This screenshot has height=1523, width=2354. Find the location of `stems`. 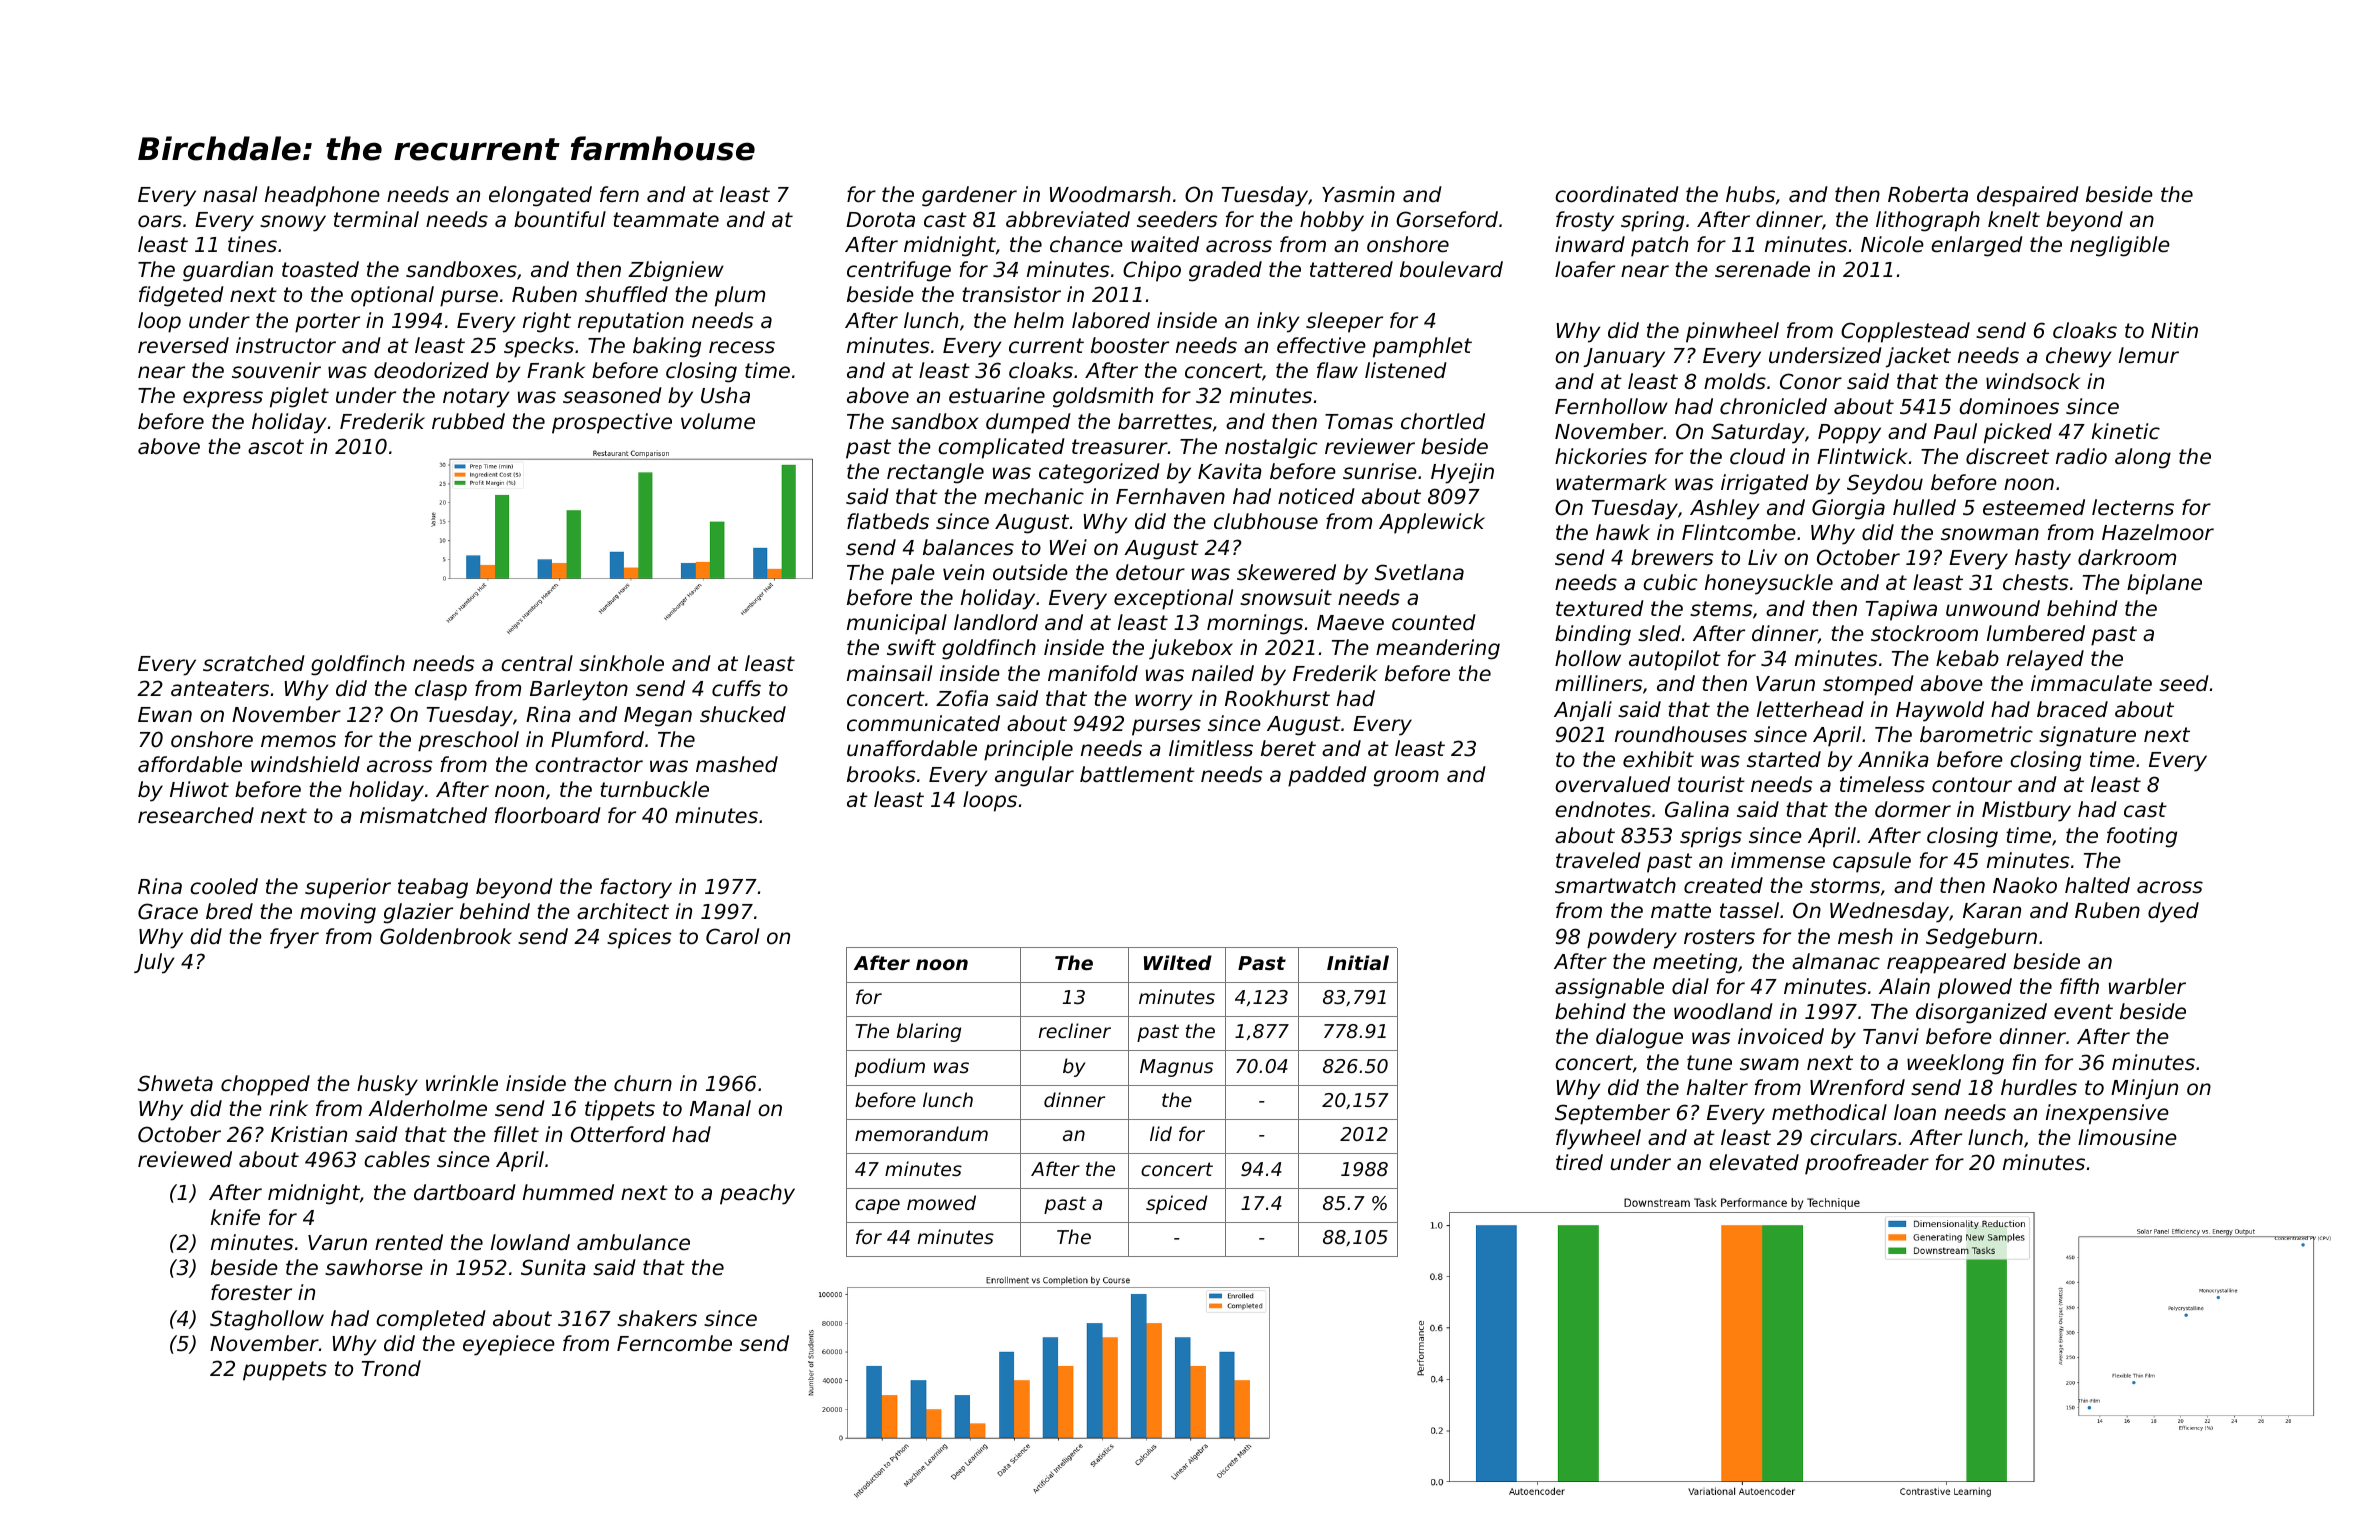

stems is located at coordinates (1721, 609).
